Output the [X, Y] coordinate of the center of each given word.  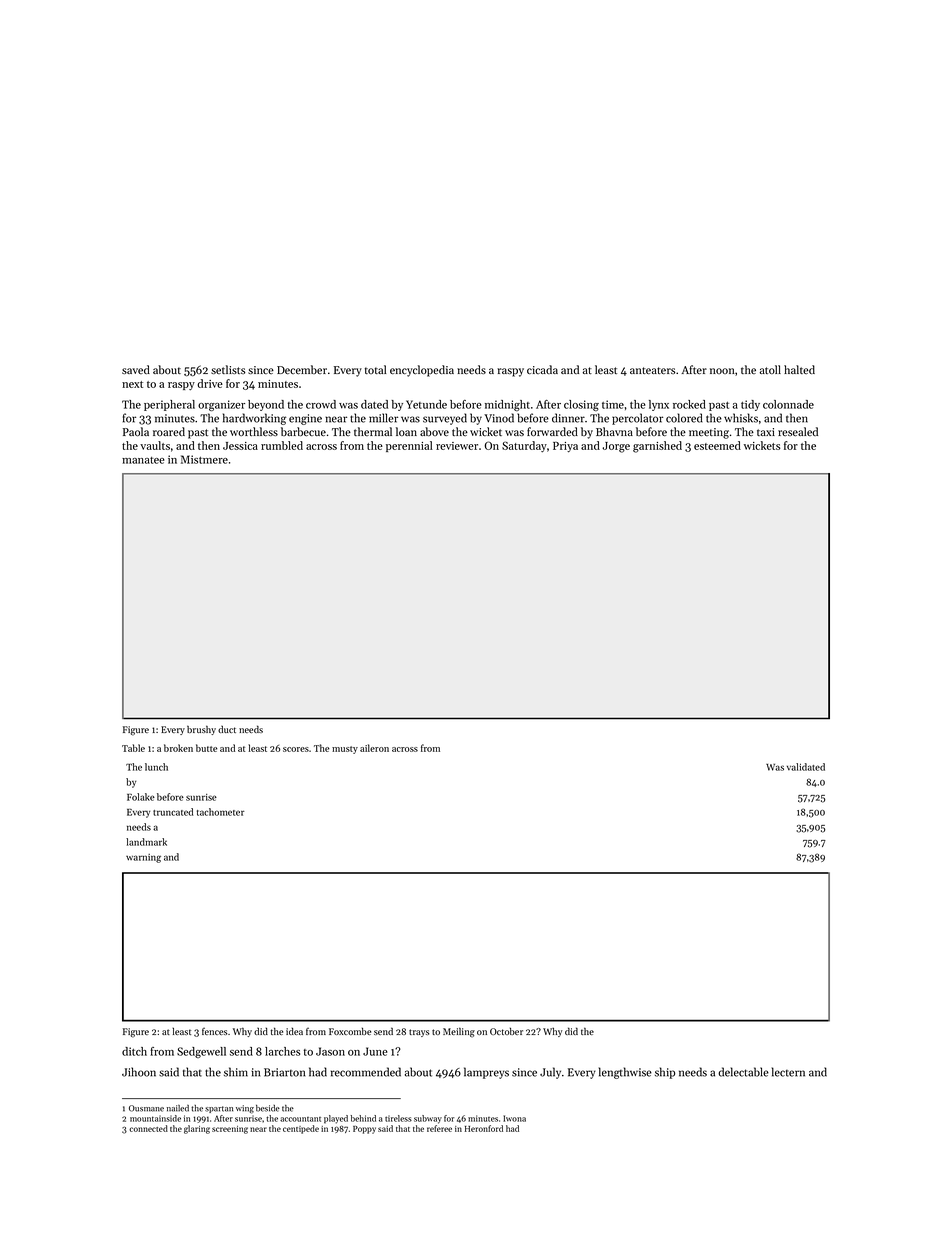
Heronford [484, 1128]
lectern [788, 1072]
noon [722, 371]
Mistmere [204, 459]
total [375, 369]
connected [148, 1128]
